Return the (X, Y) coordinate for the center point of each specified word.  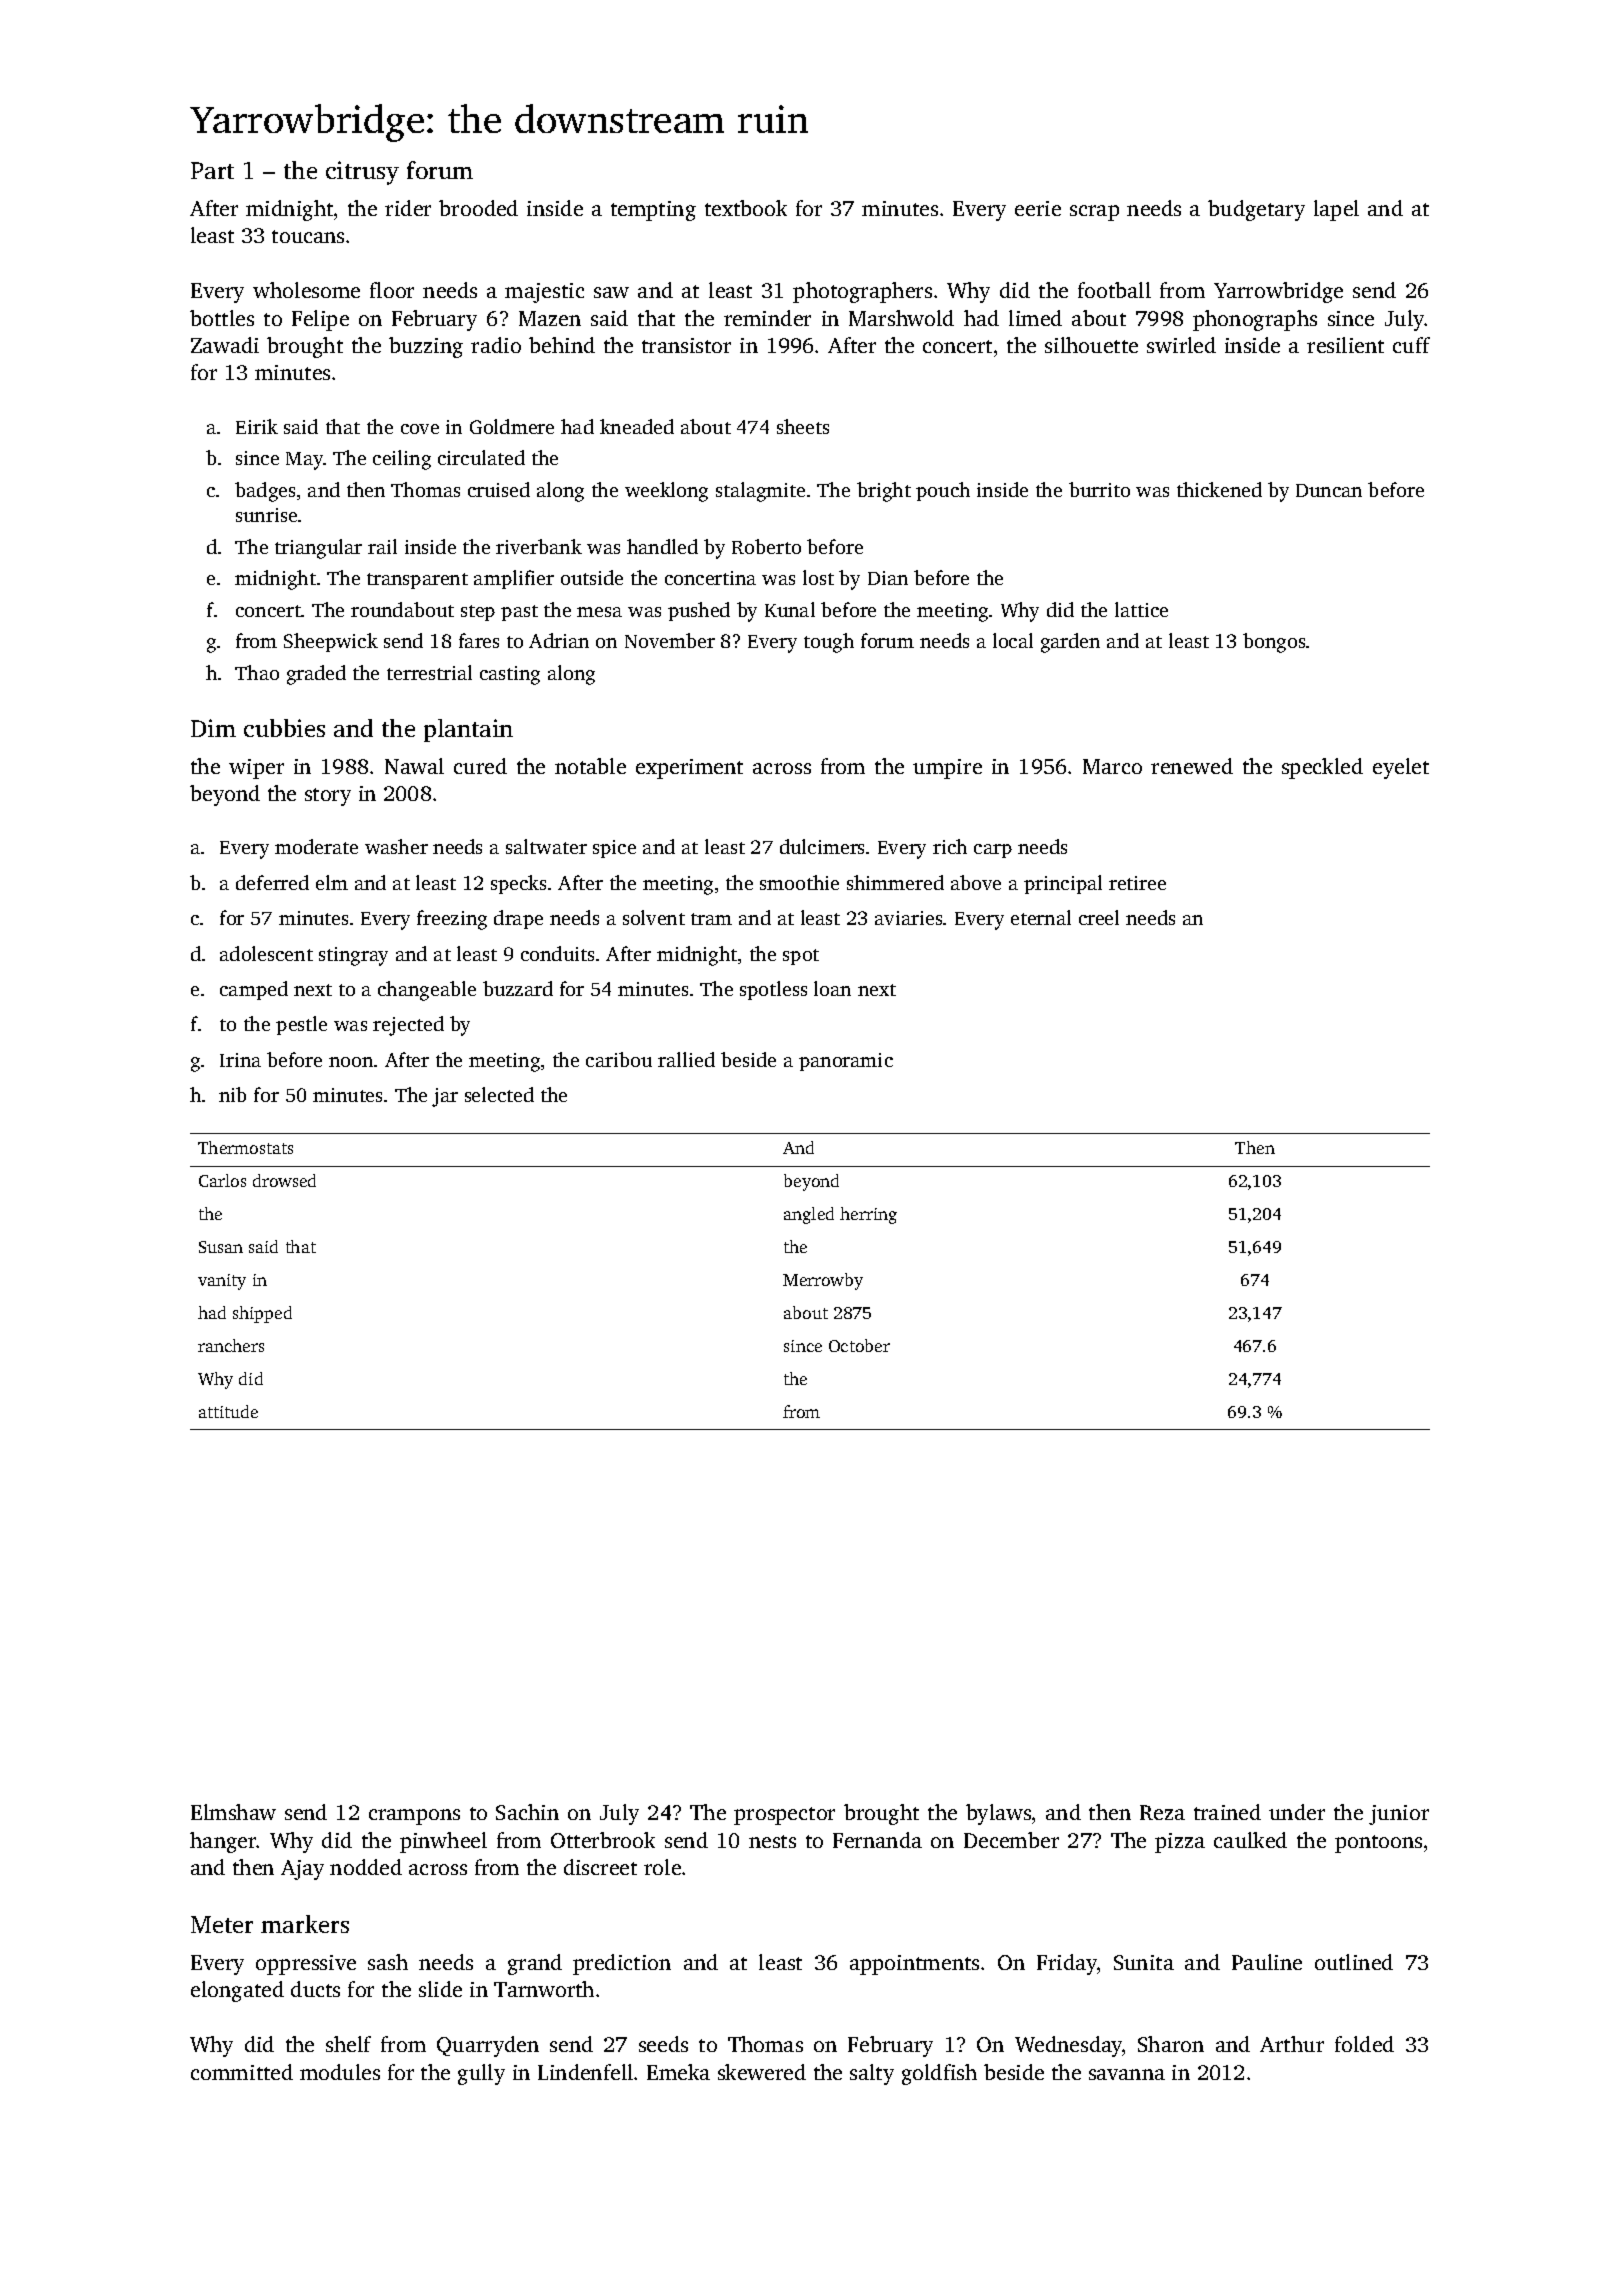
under (1297, 1812)
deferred (272, 882)
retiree (1137, 883)
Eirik (257, 426)
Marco (1112, 766)
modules (340, 2072)
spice (614, 849)
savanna (1127, 2074)
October (859, 1345)
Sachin (527, 1812)
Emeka (678, 2072)
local (1013, 640)
